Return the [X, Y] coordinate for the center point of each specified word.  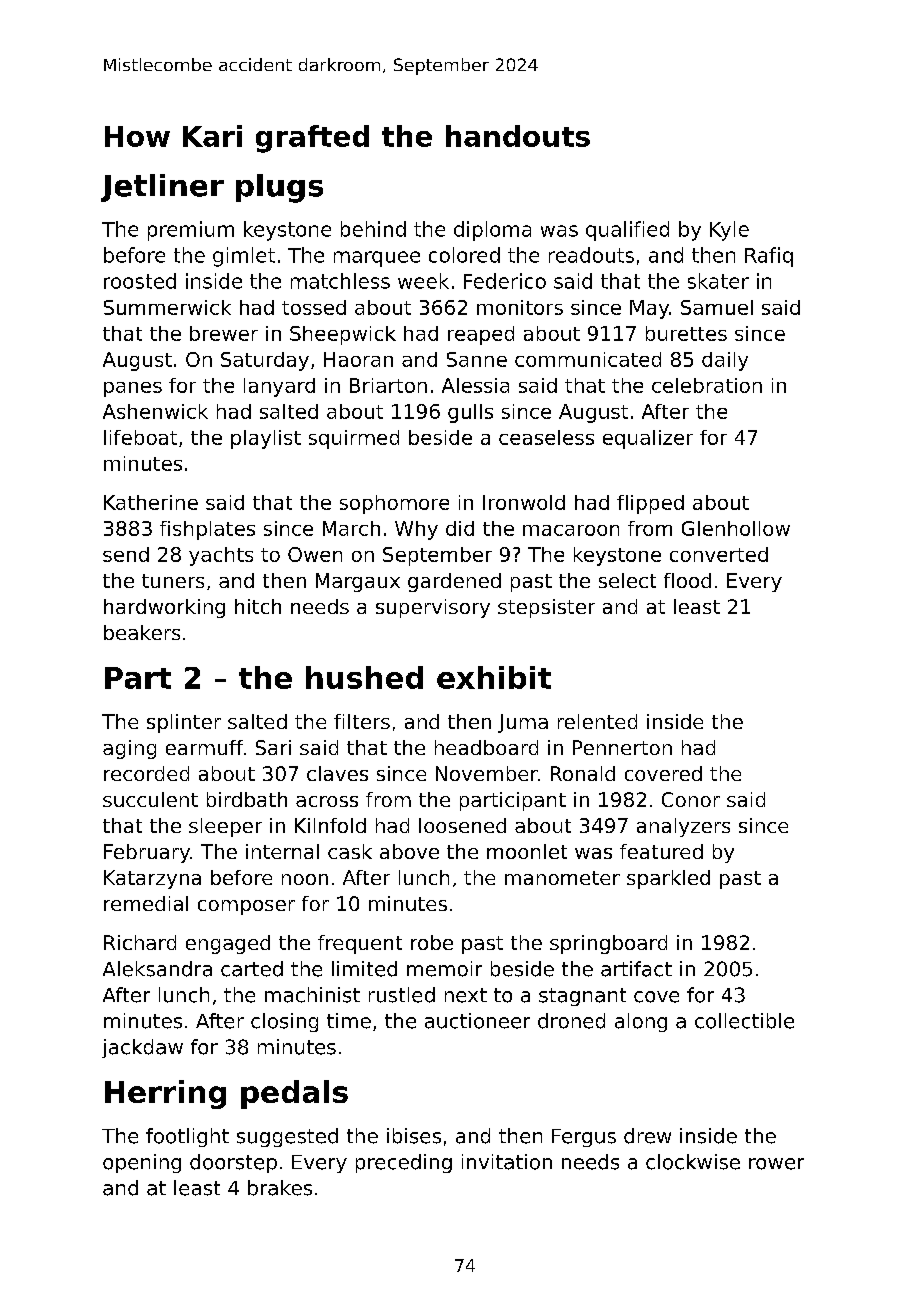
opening [142, 1163]
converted [719, 554]
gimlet [244, 257]
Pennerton [622, 747]
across [327, 801]
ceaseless [546, 437]
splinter [184, 723]
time [349, 1021]
